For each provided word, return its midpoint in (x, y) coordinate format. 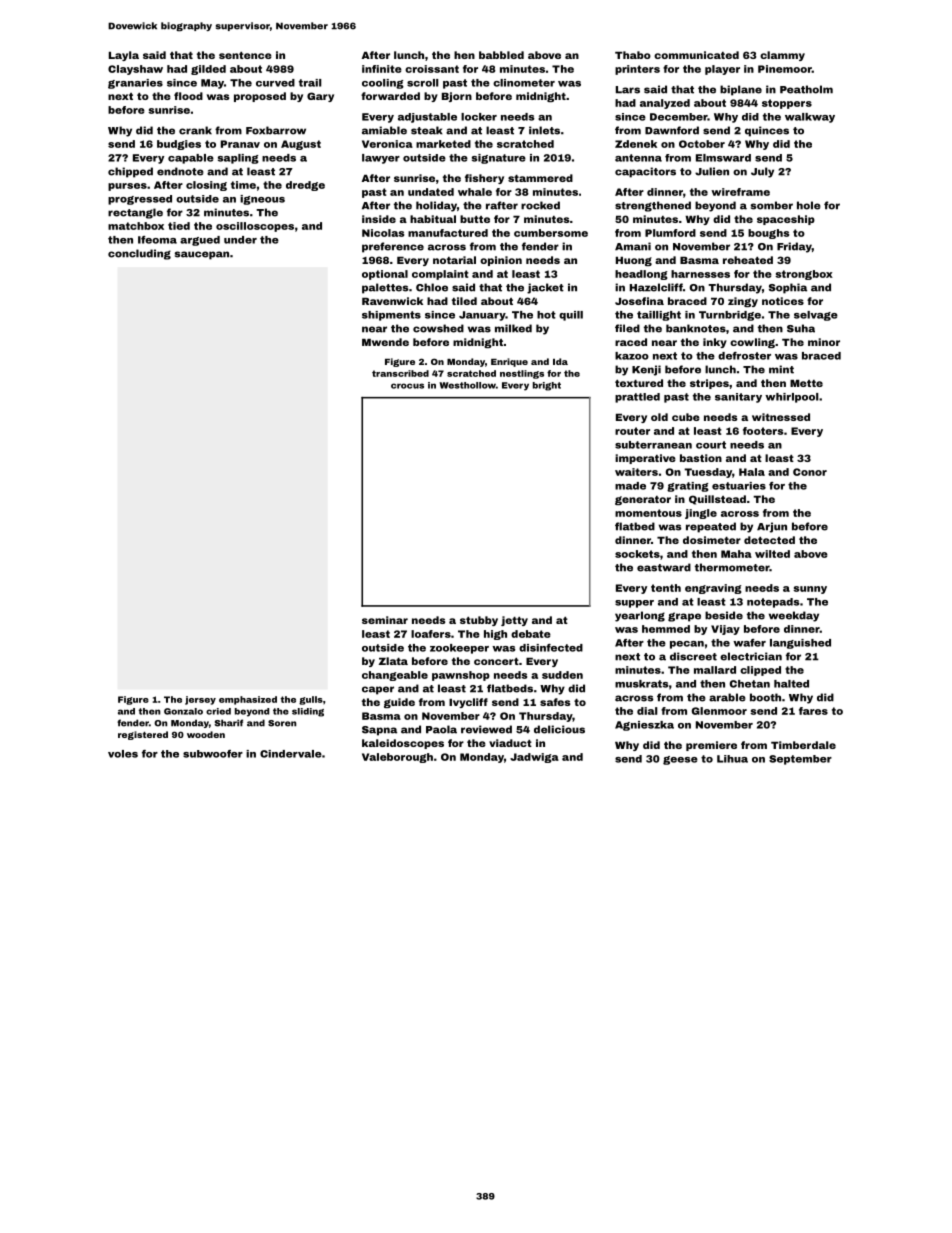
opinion (501, 261)
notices (783, 301)
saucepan (202, 255)
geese (680, 760)
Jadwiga (534, 758)
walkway (810, 118)
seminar (385, 620)
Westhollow (467, 385)
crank (195, 130)
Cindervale (291, 754)
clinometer (524, 83)
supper (634, 604)
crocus (407, 386)
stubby (479, 621)
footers (763, 431)
